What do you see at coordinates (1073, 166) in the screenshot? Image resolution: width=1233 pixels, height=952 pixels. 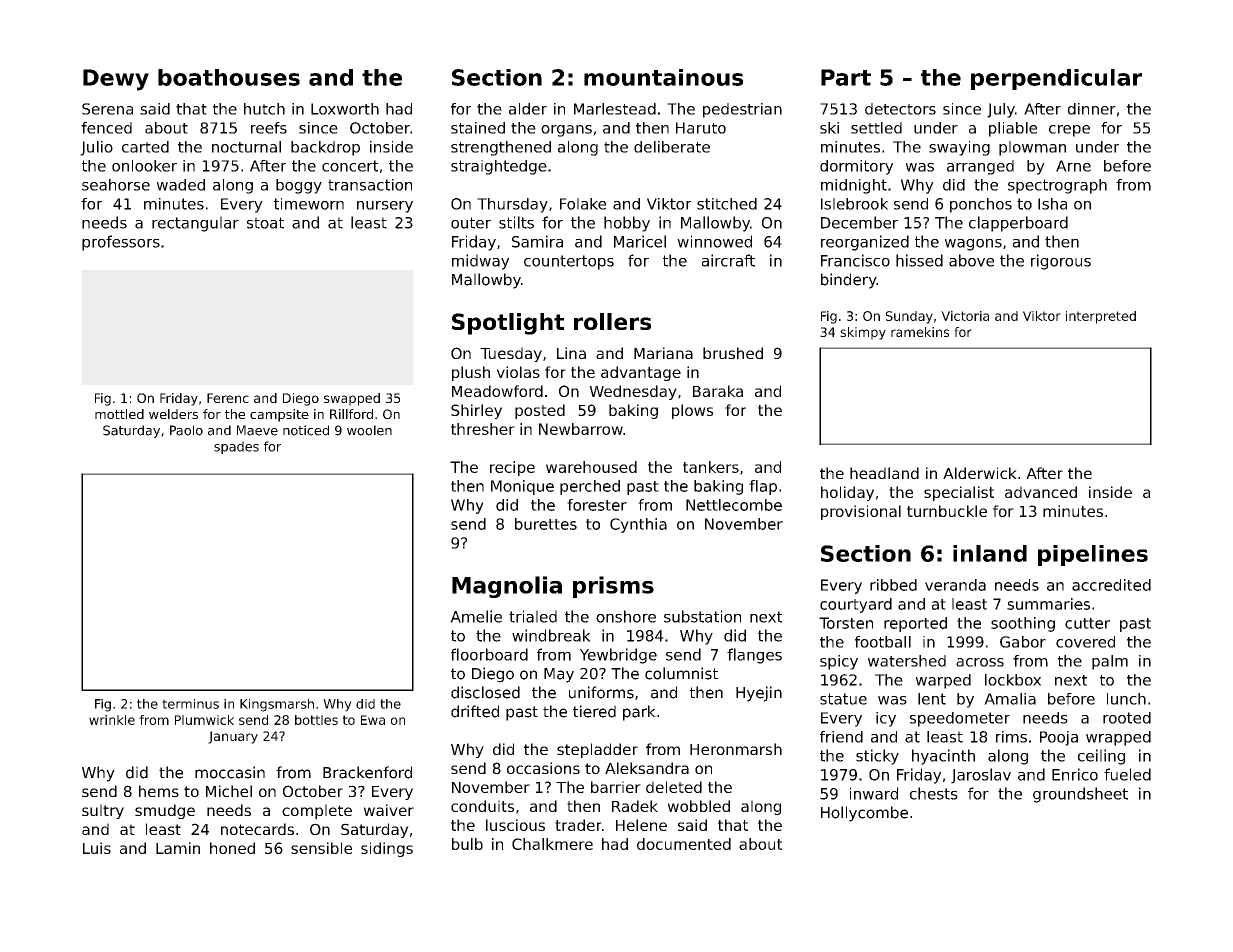 I see `Arne` at bounding box center [1073, 166].
